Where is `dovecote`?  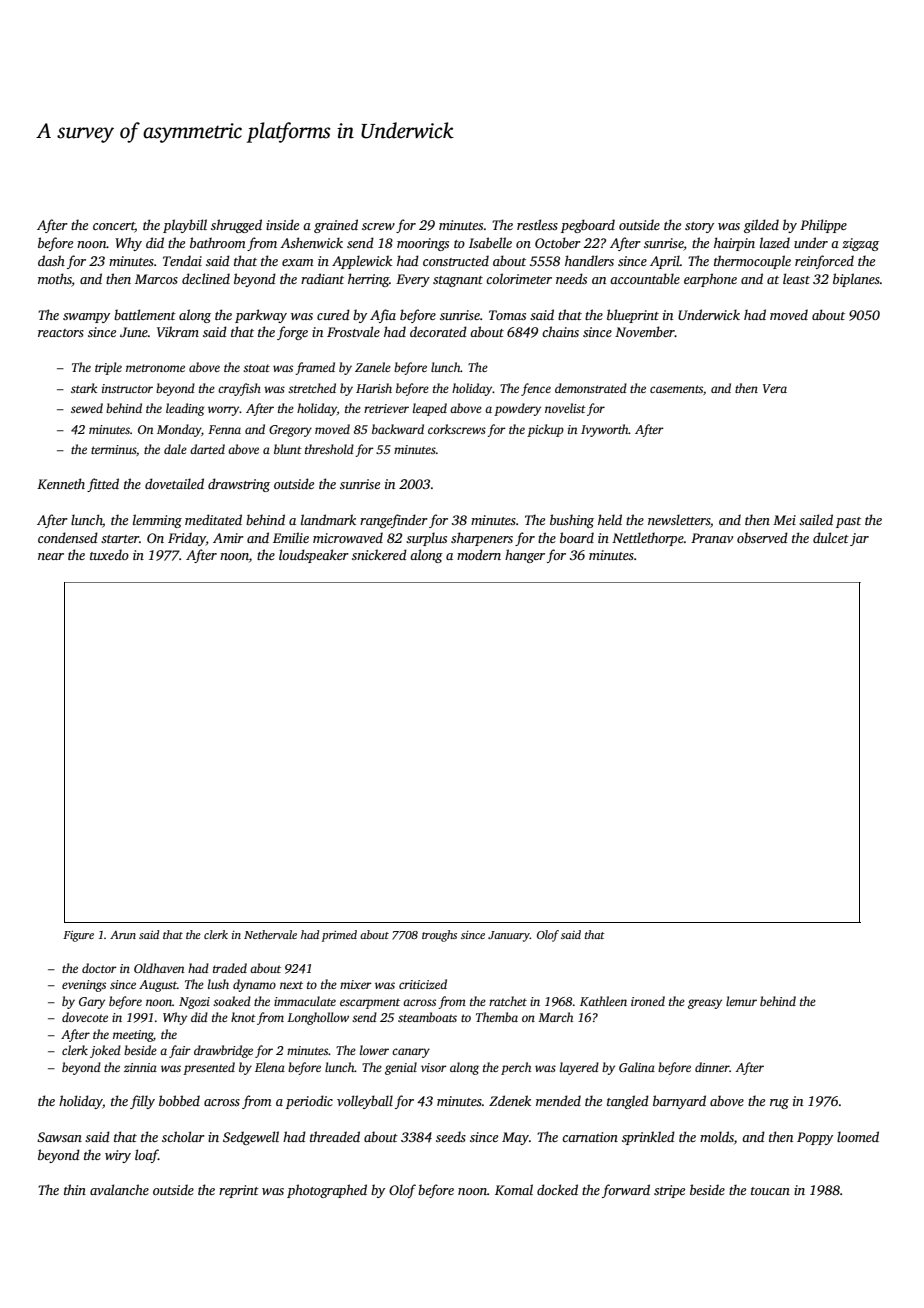
dovecote is located at coordinates (85, 1017).
